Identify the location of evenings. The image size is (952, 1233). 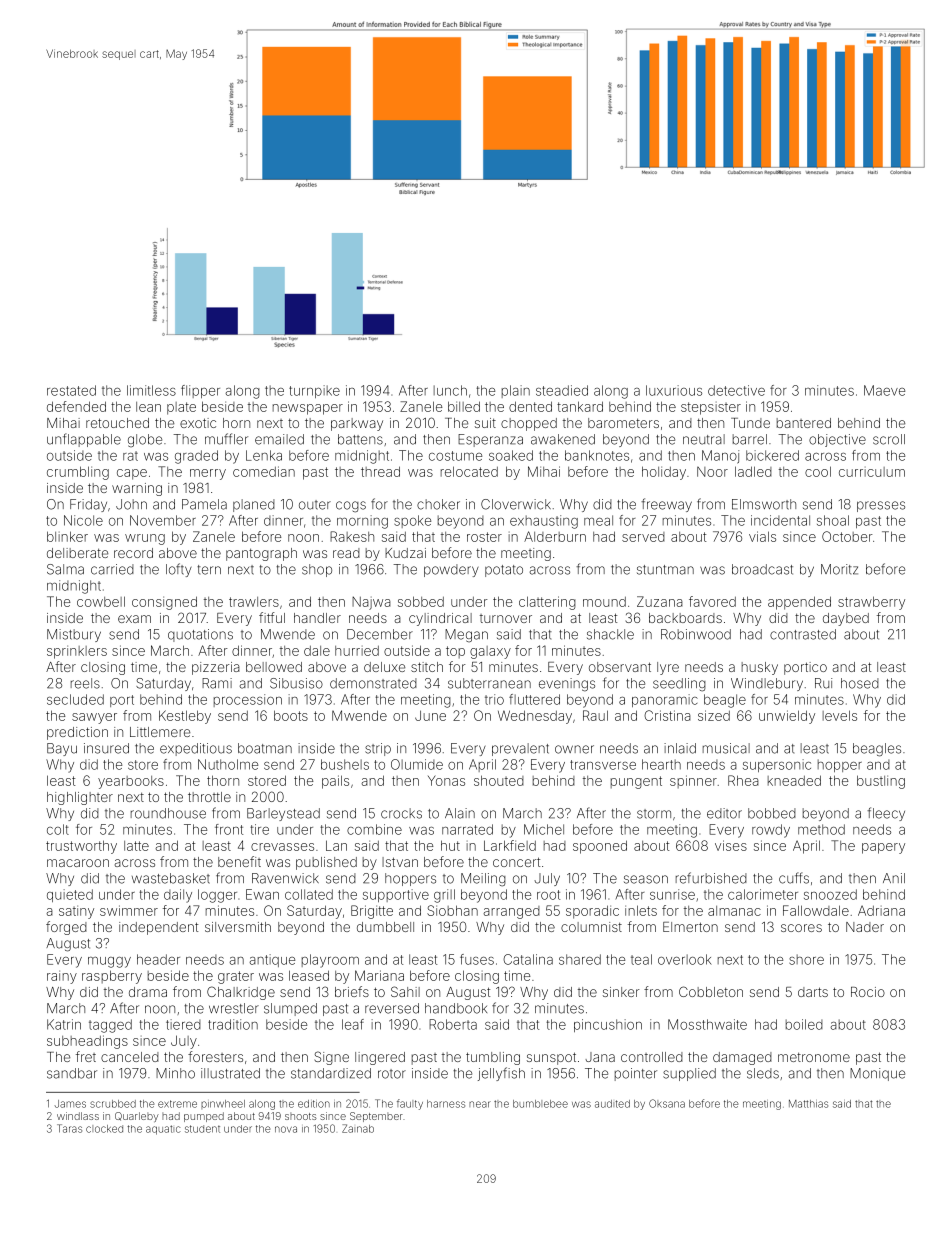
(567, 685).
